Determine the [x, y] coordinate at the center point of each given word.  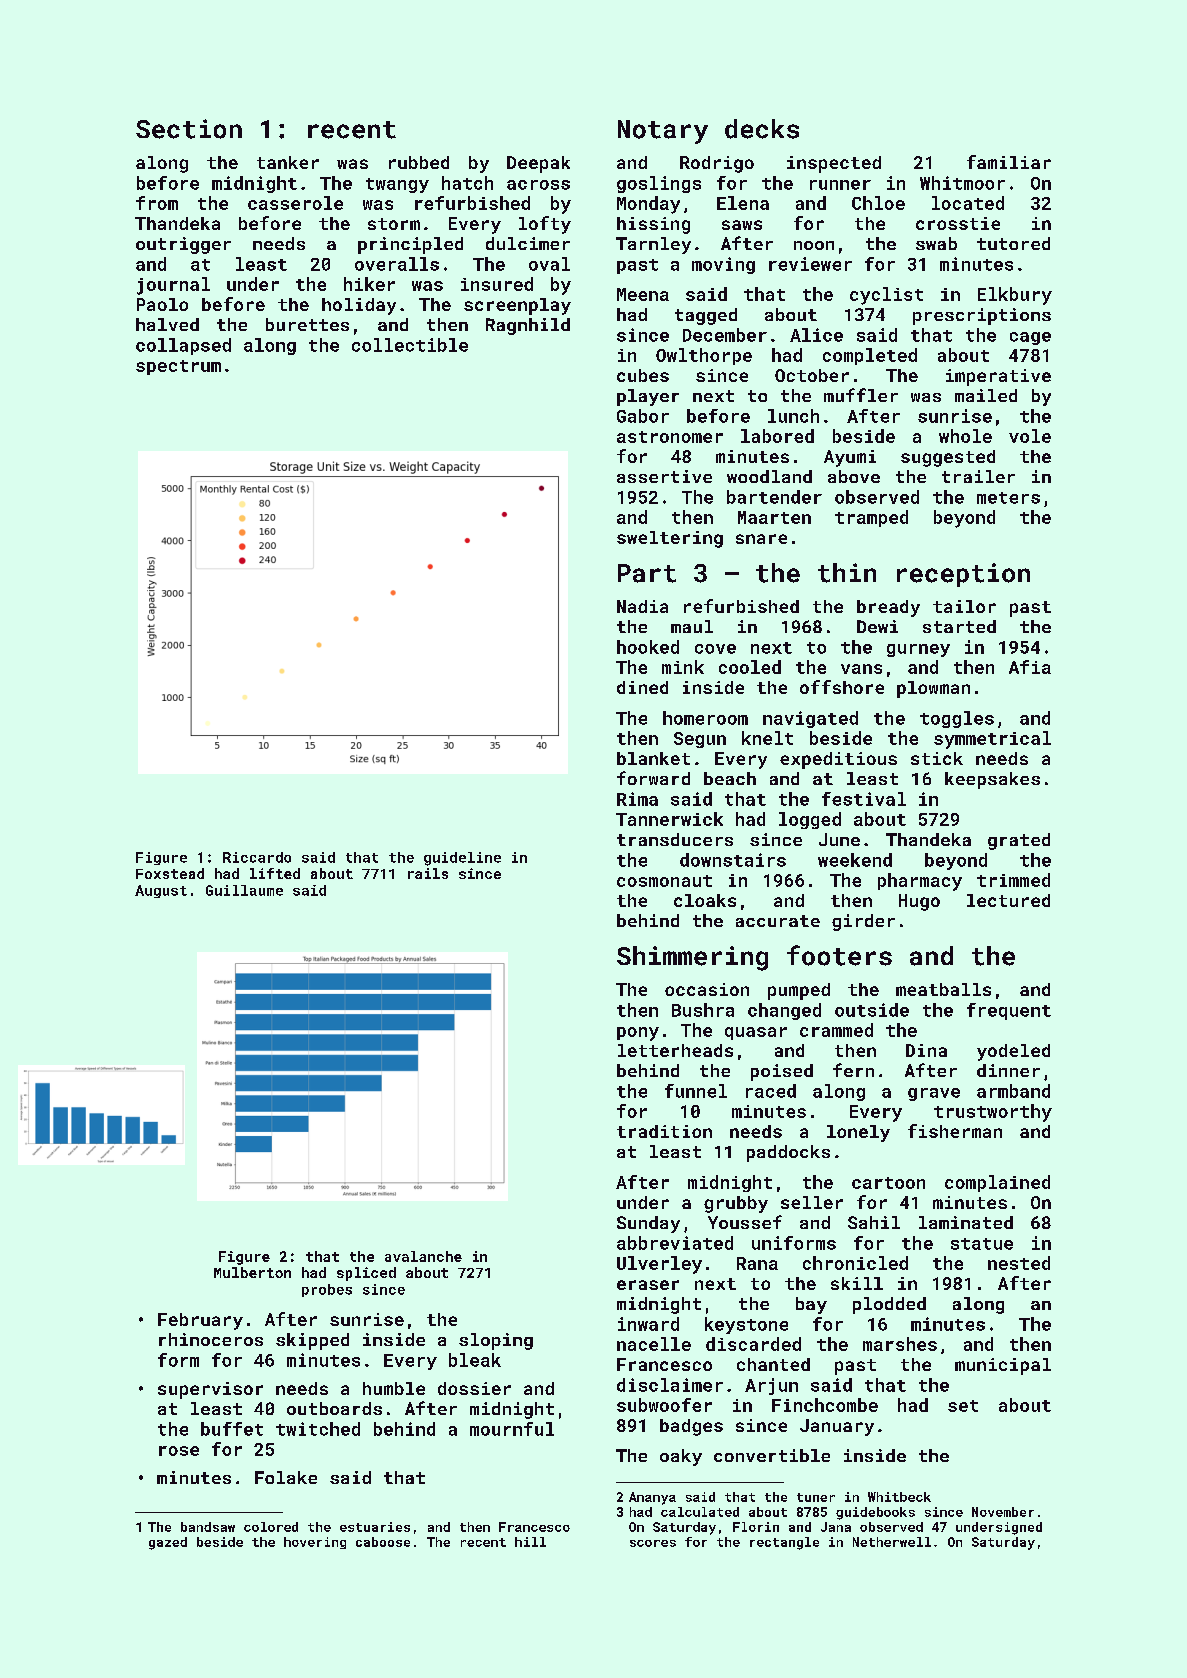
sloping [496, 1341]
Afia [1030, 667]
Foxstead [170, 873]
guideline [462, 859]
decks [762, 129]
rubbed [419, 162]
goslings [659, 184]
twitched [318, 1429]
